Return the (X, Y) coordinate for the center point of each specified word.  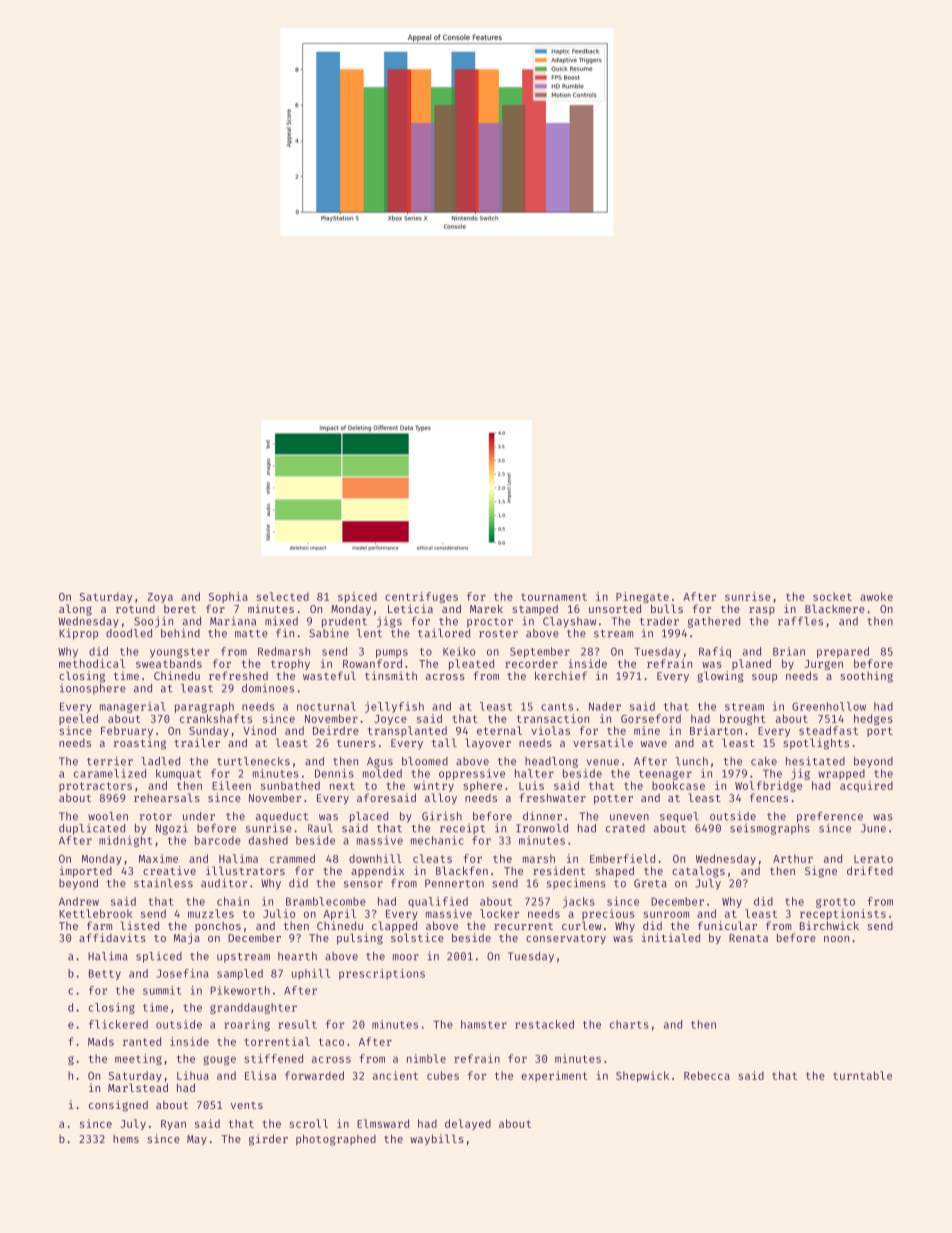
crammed (292, 858)
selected (282, 596)
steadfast (828, 730)
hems (126, 1139)
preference (830, 817)
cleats (432, 858)
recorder (531, 663)
